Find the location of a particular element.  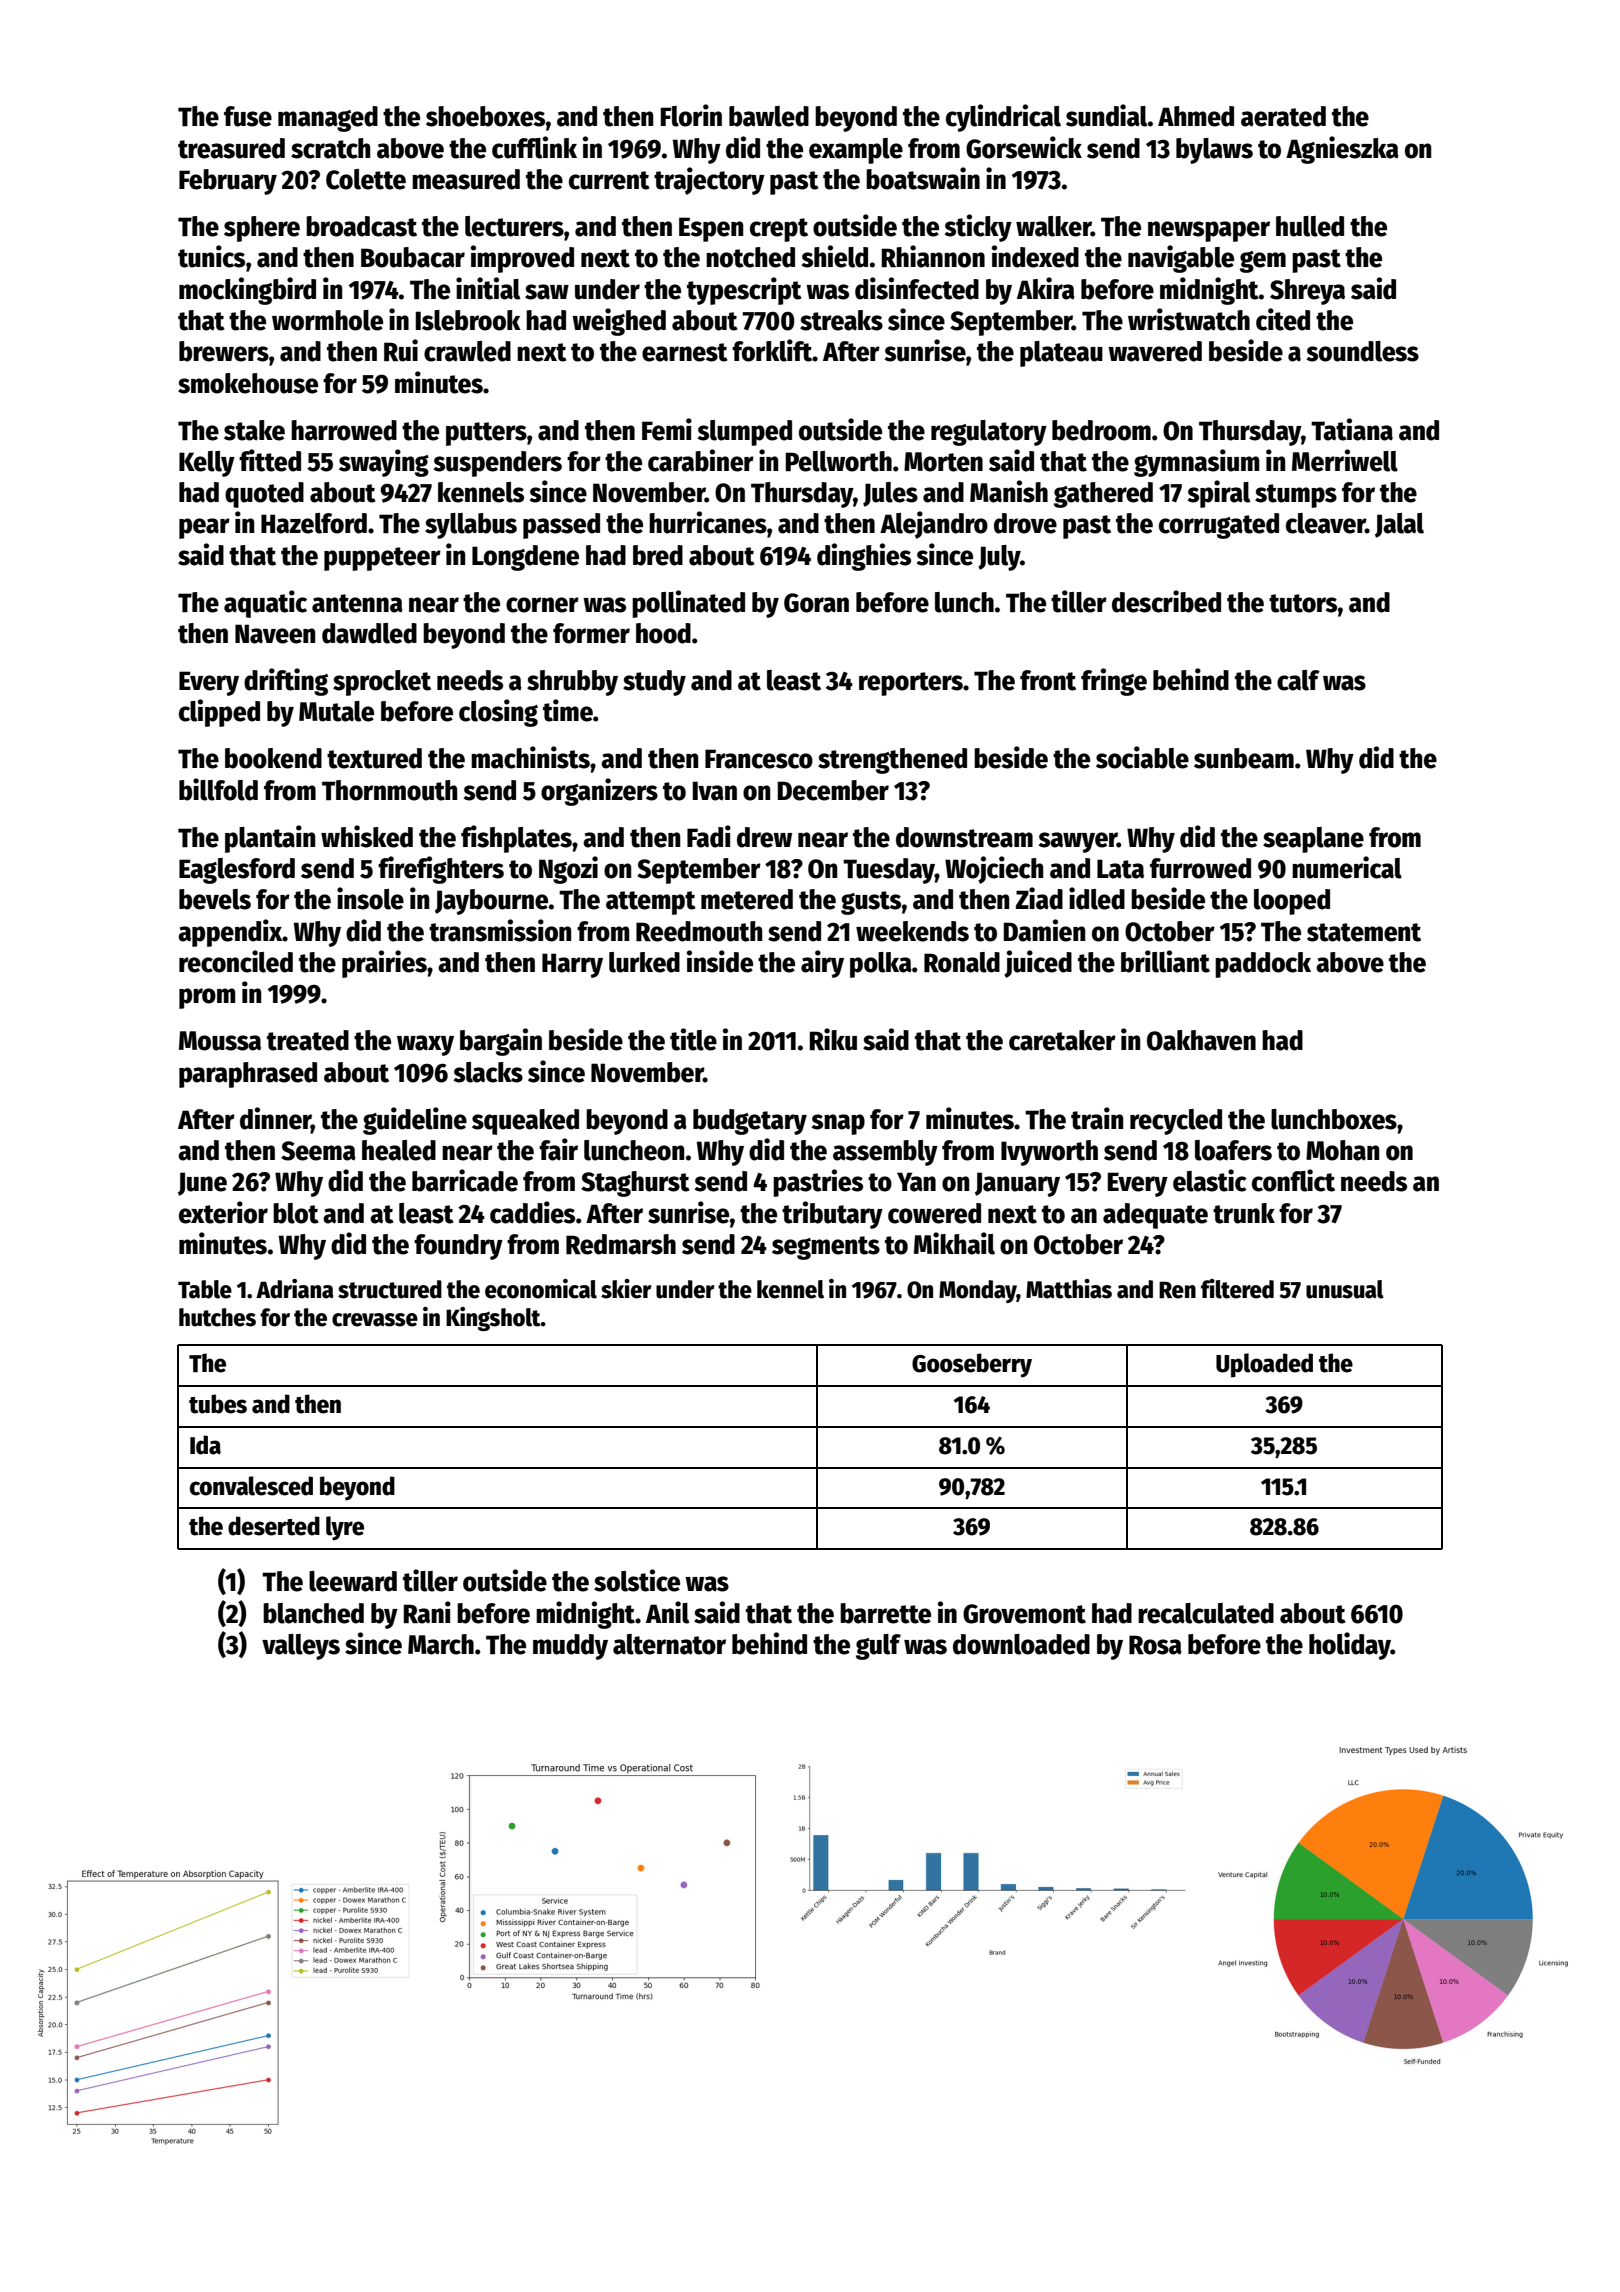

Ahmed is located at coordinates (1196, 116).
